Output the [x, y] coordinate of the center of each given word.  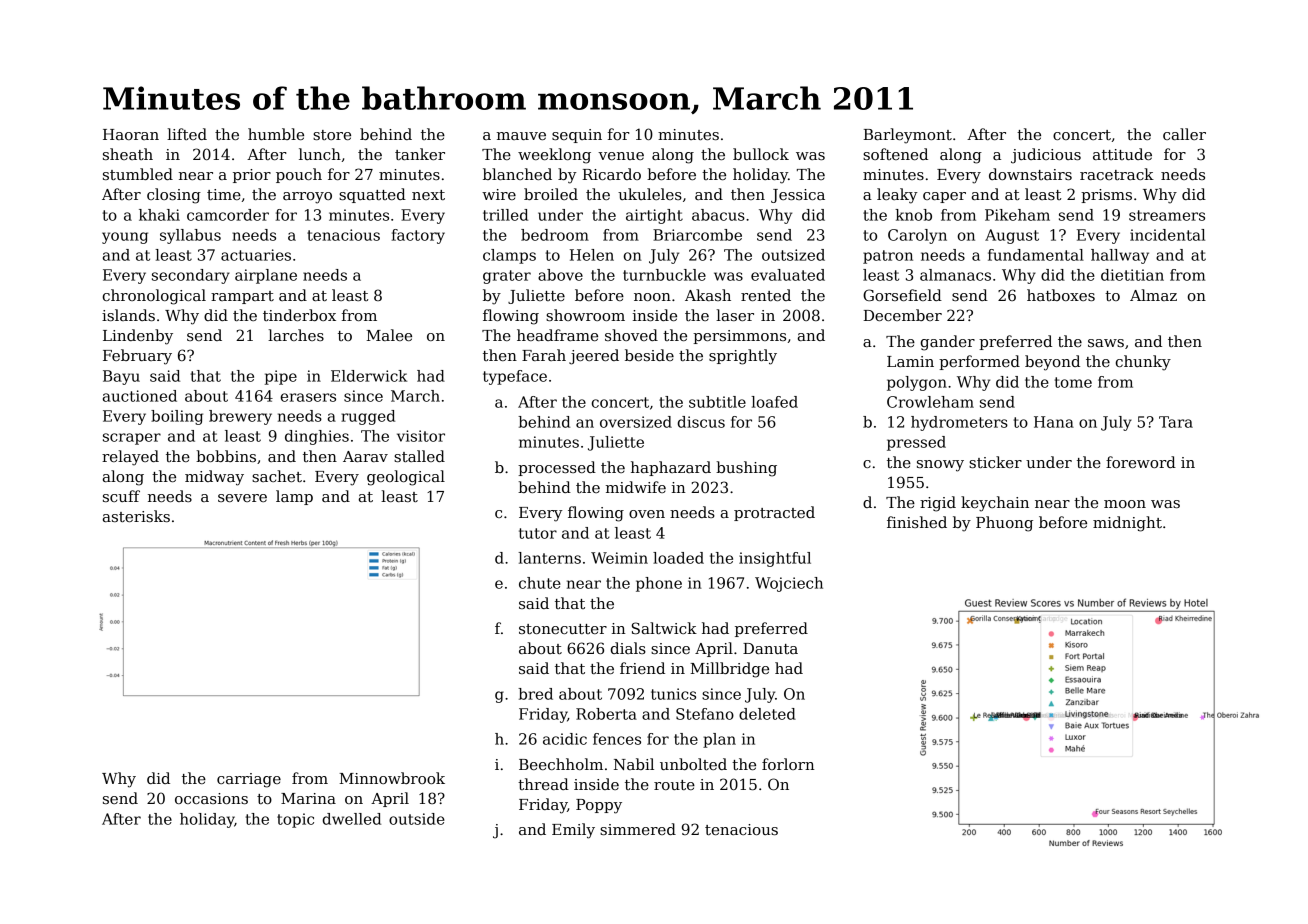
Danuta [770, 648]
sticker [995, 462]
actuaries [256, 255]
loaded [678, 558]
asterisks [136, 516]
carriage [249, 780]
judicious [1046, 156]
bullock [761, 154]
